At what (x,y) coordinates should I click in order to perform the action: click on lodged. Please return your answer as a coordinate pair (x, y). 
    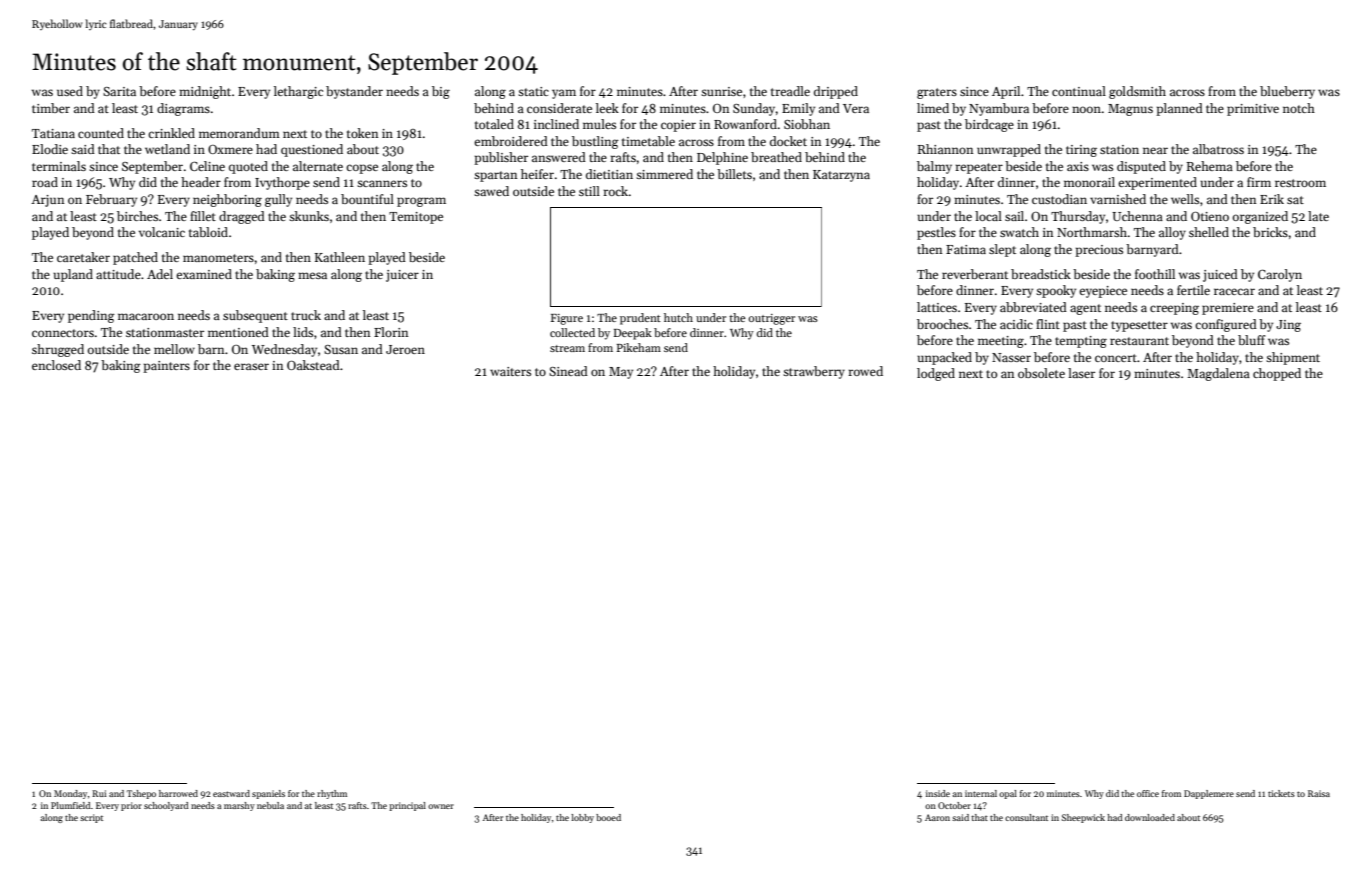
    Looking at the image, I should click on (936, 374).
